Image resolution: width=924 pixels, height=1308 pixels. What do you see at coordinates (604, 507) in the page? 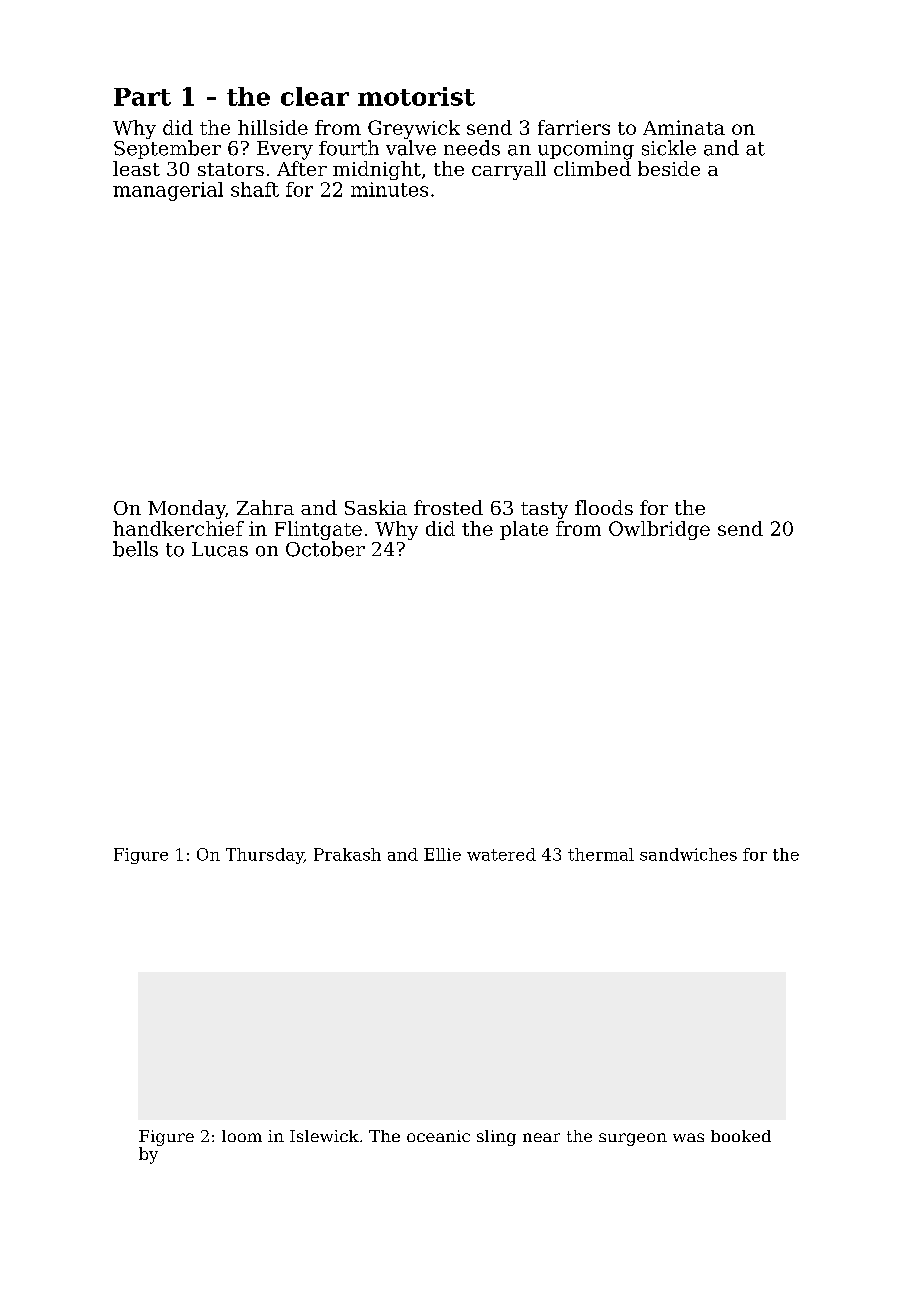
I see `floods` at bounding box center [604, 507].
